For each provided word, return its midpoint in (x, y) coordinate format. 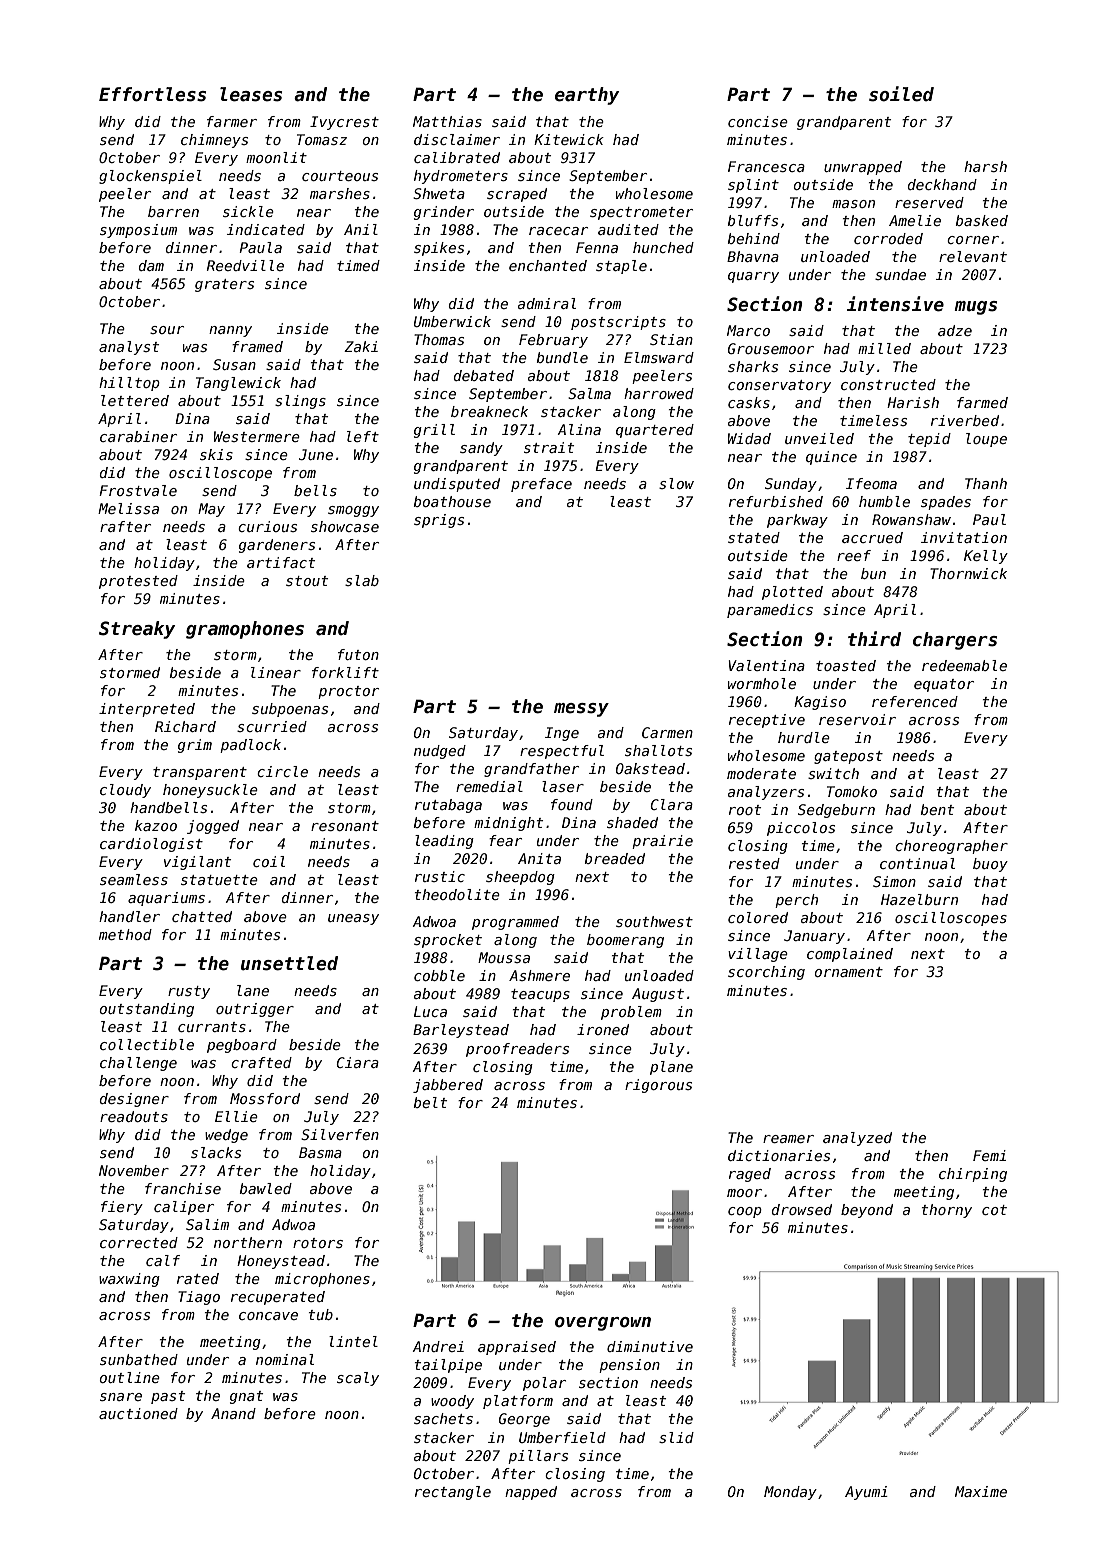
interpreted (147, 710)
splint (753, 186)
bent (937, 809)
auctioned (138, 1413)
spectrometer (641, 213)
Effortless (152, 94)
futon (358, 654)
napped (531, 1493)
